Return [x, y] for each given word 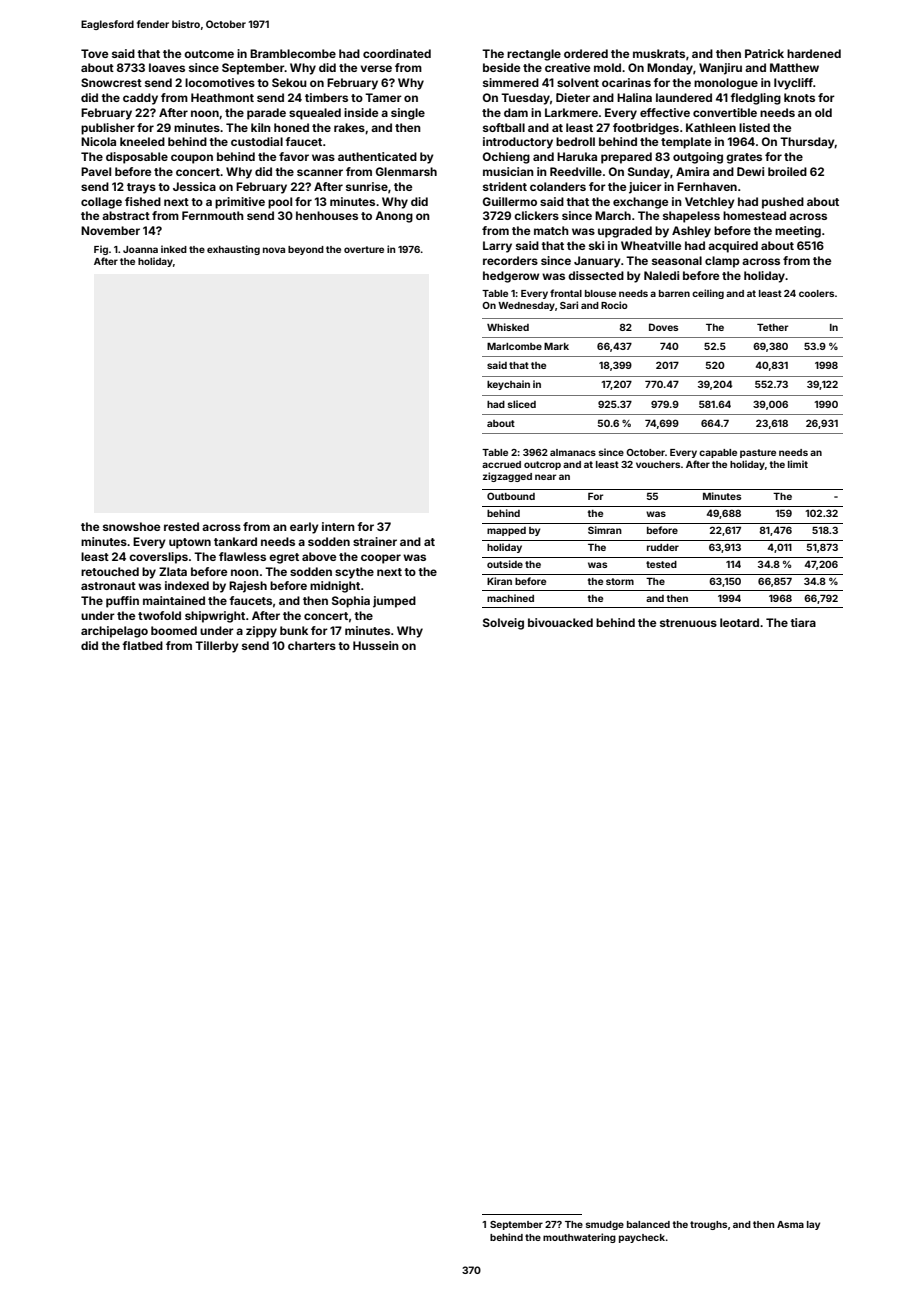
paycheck [642, 1238]
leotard [739, 622]
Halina [634, 97]
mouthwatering [579, 1238]
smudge [605, 1225]
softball [504, 127]
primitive [240, 203]
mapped [506, 531]
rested [181, 526]
